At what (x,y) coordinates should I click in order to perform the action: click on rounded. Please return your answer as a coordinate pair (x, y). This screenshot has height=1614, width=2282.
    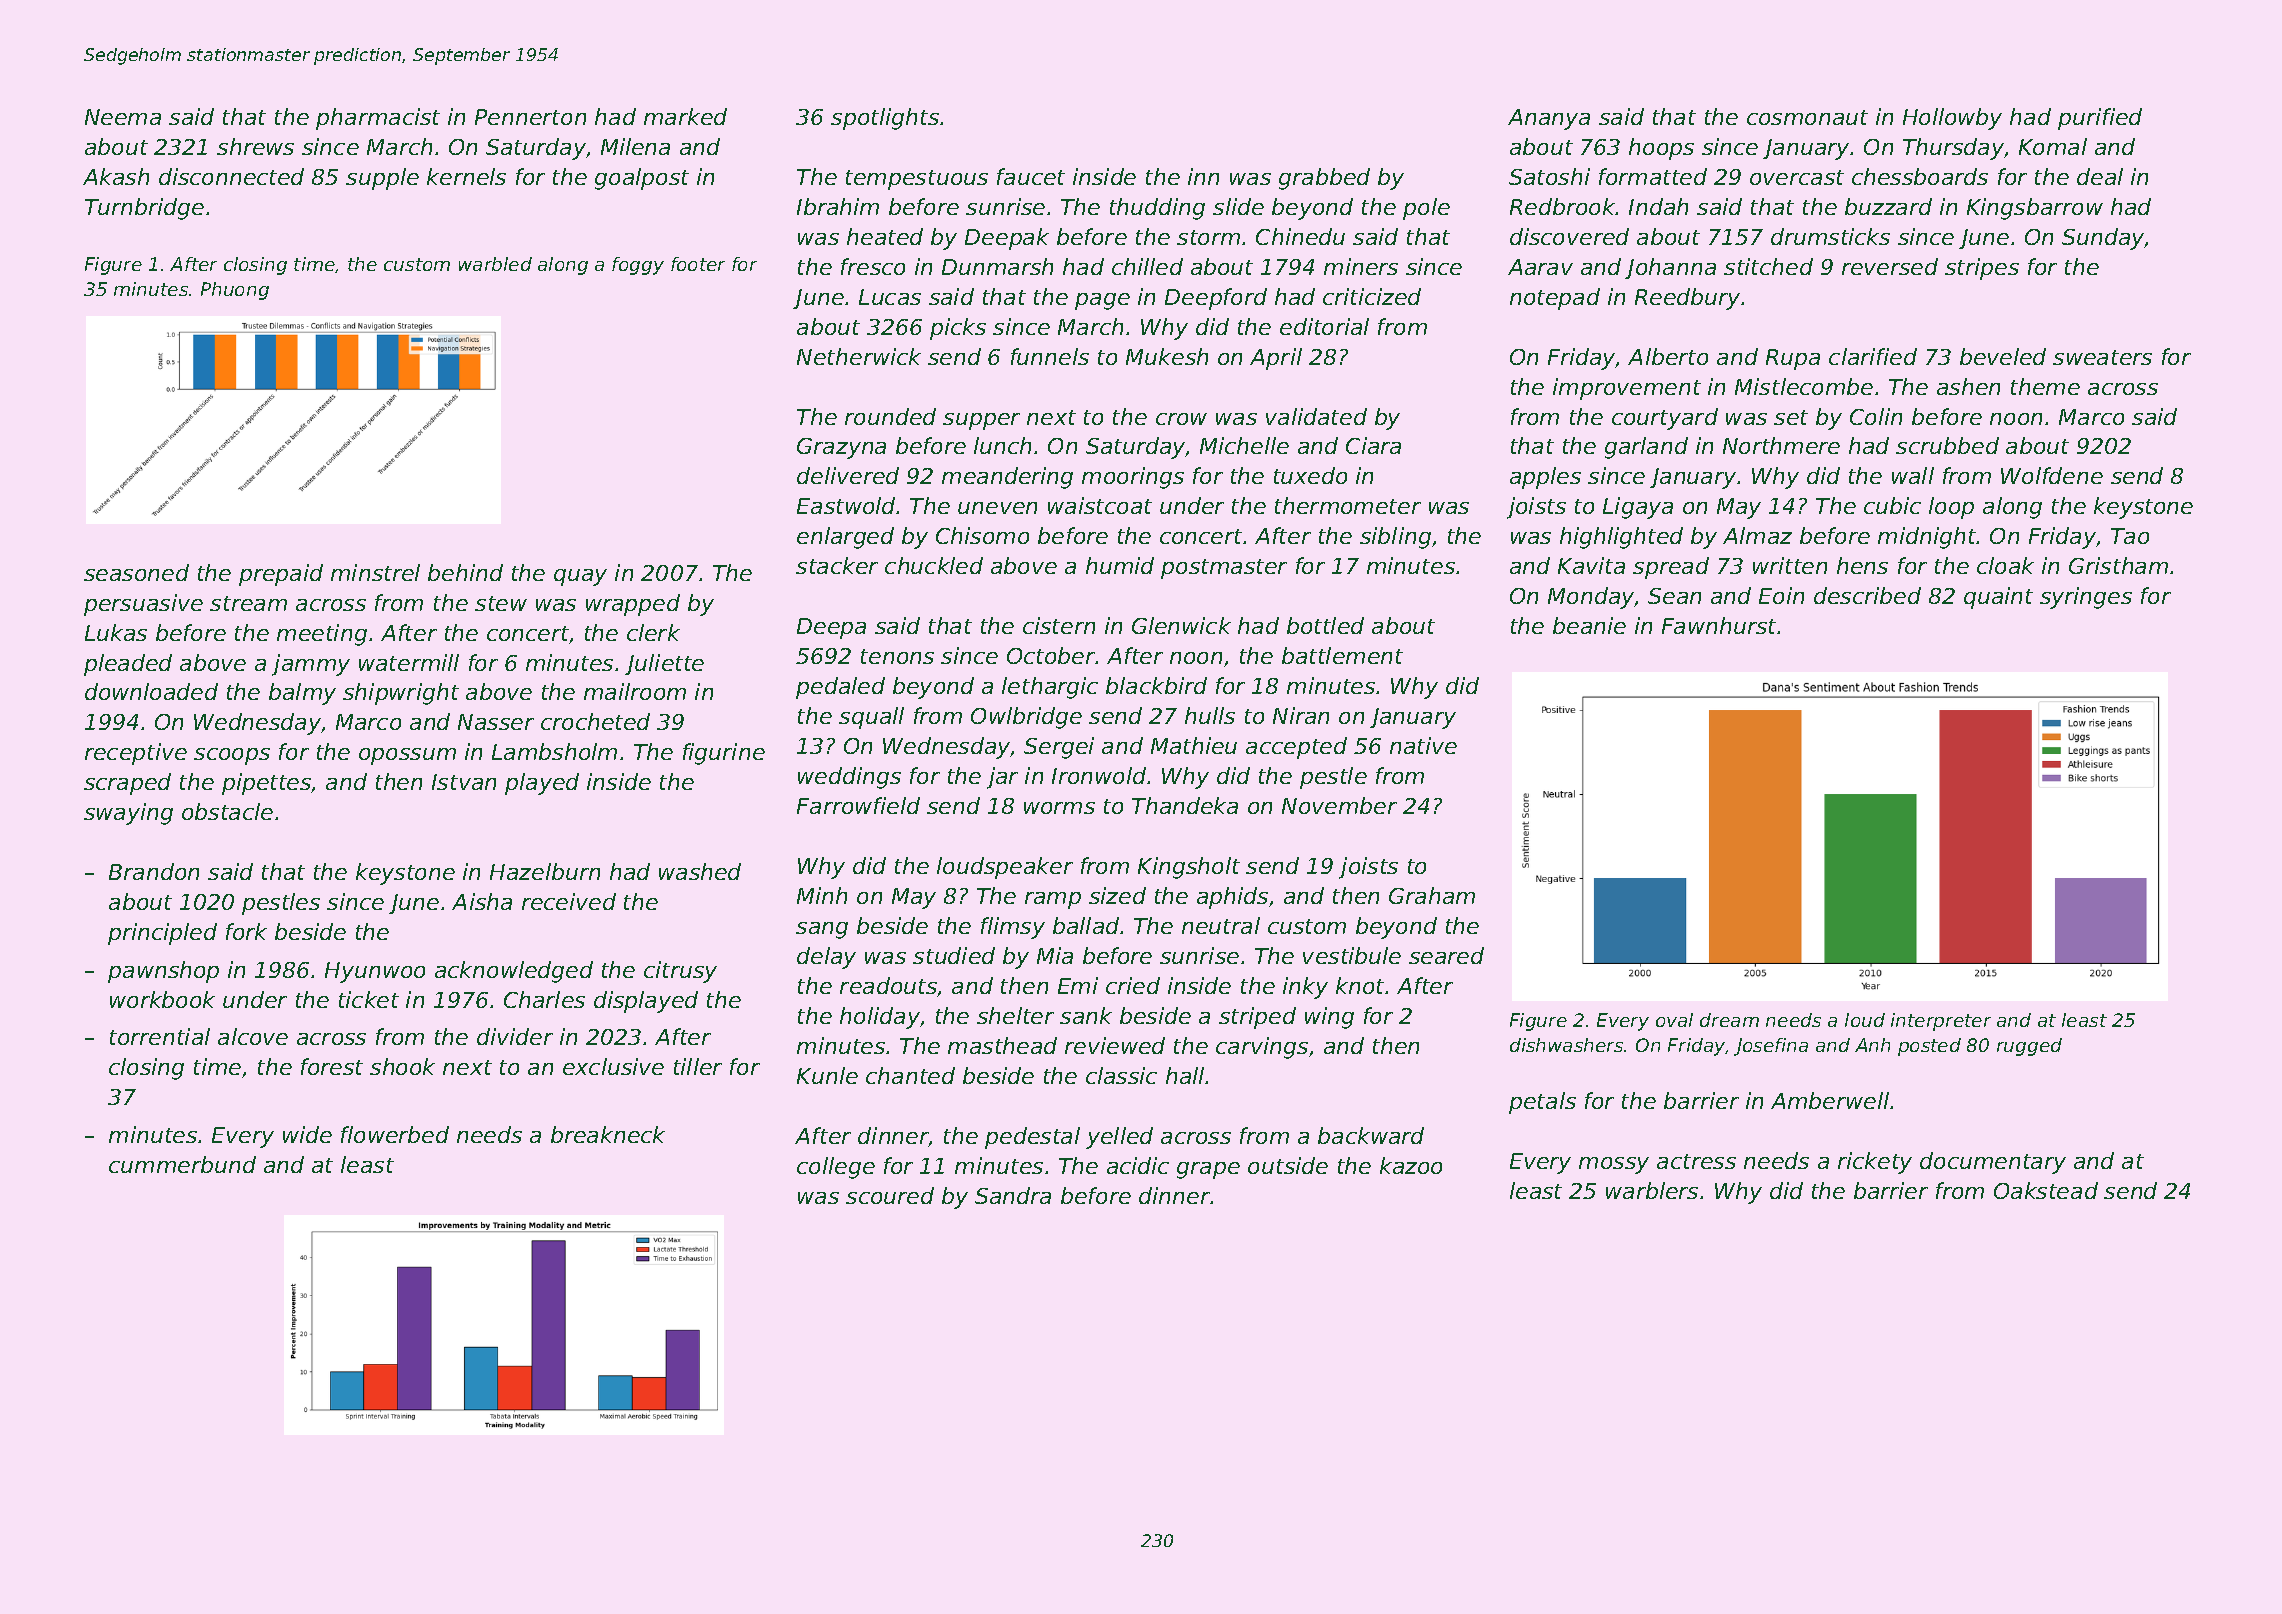
    Looking at the image, I should click on (890, 416).
